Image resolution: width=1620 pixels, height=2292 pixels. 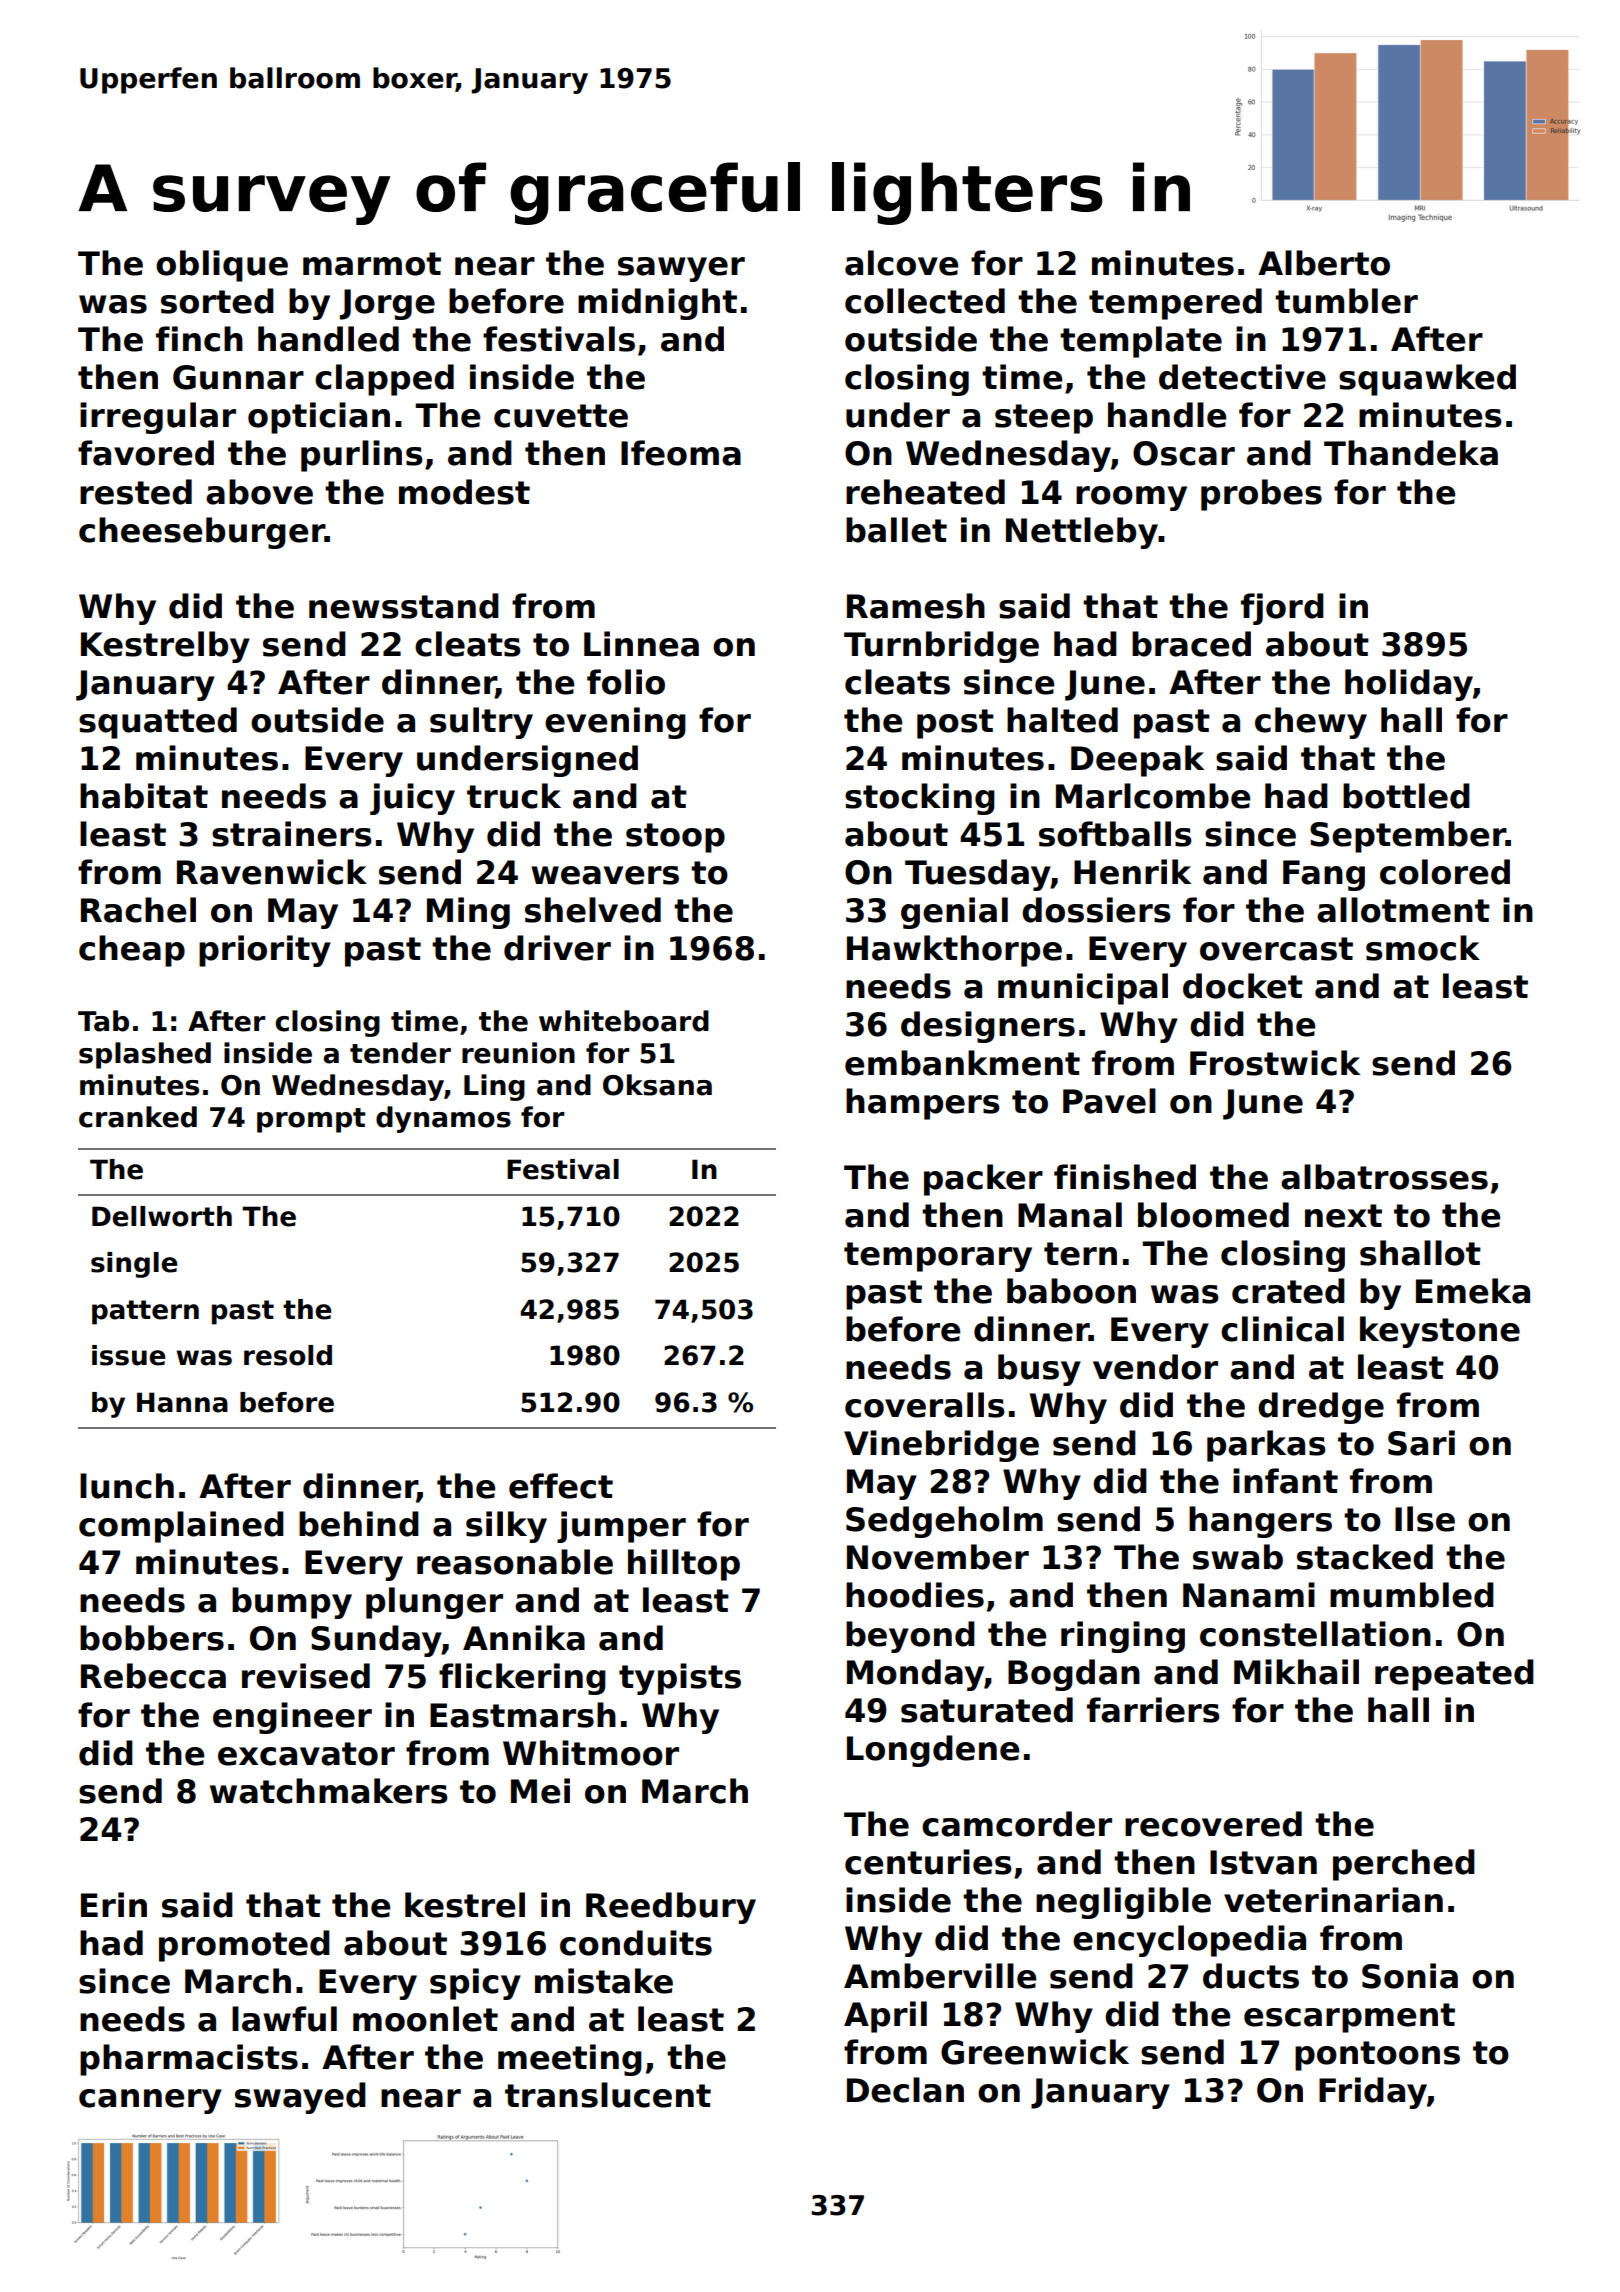 I want to click on smock, so click(x=1423, y=948).
